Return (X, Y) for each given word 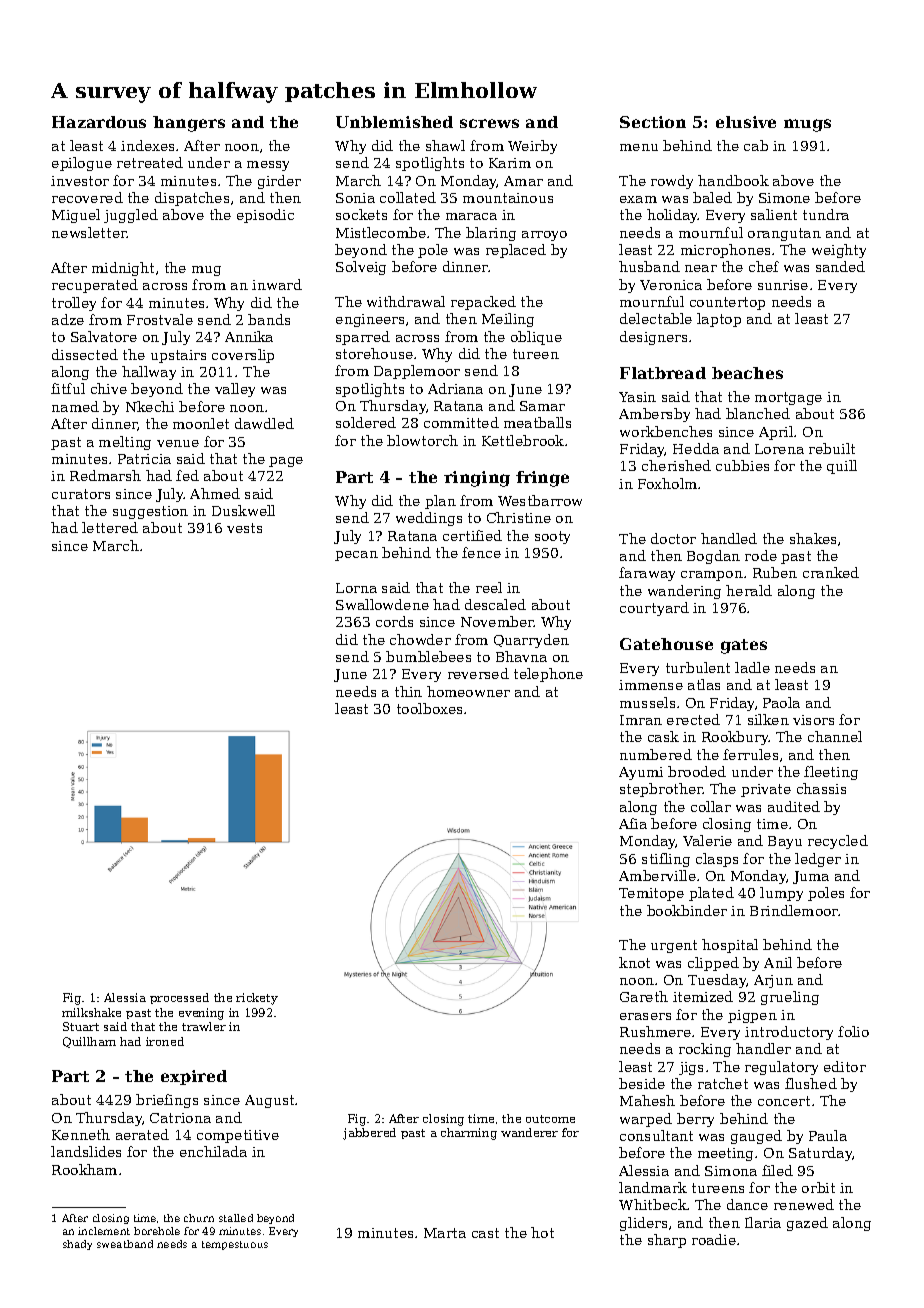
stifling (666, 860)
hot (542, 1232)
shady (77, 1245)
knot (634, 962)
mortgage (788, 398)
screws (489, 123)
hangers (189, 124)
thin (408, 691)
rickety (257, 999)
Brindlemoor (794, 910)
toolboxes (429, 708)
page (286, 462)
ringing (477, 479)
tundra (826, 214)
